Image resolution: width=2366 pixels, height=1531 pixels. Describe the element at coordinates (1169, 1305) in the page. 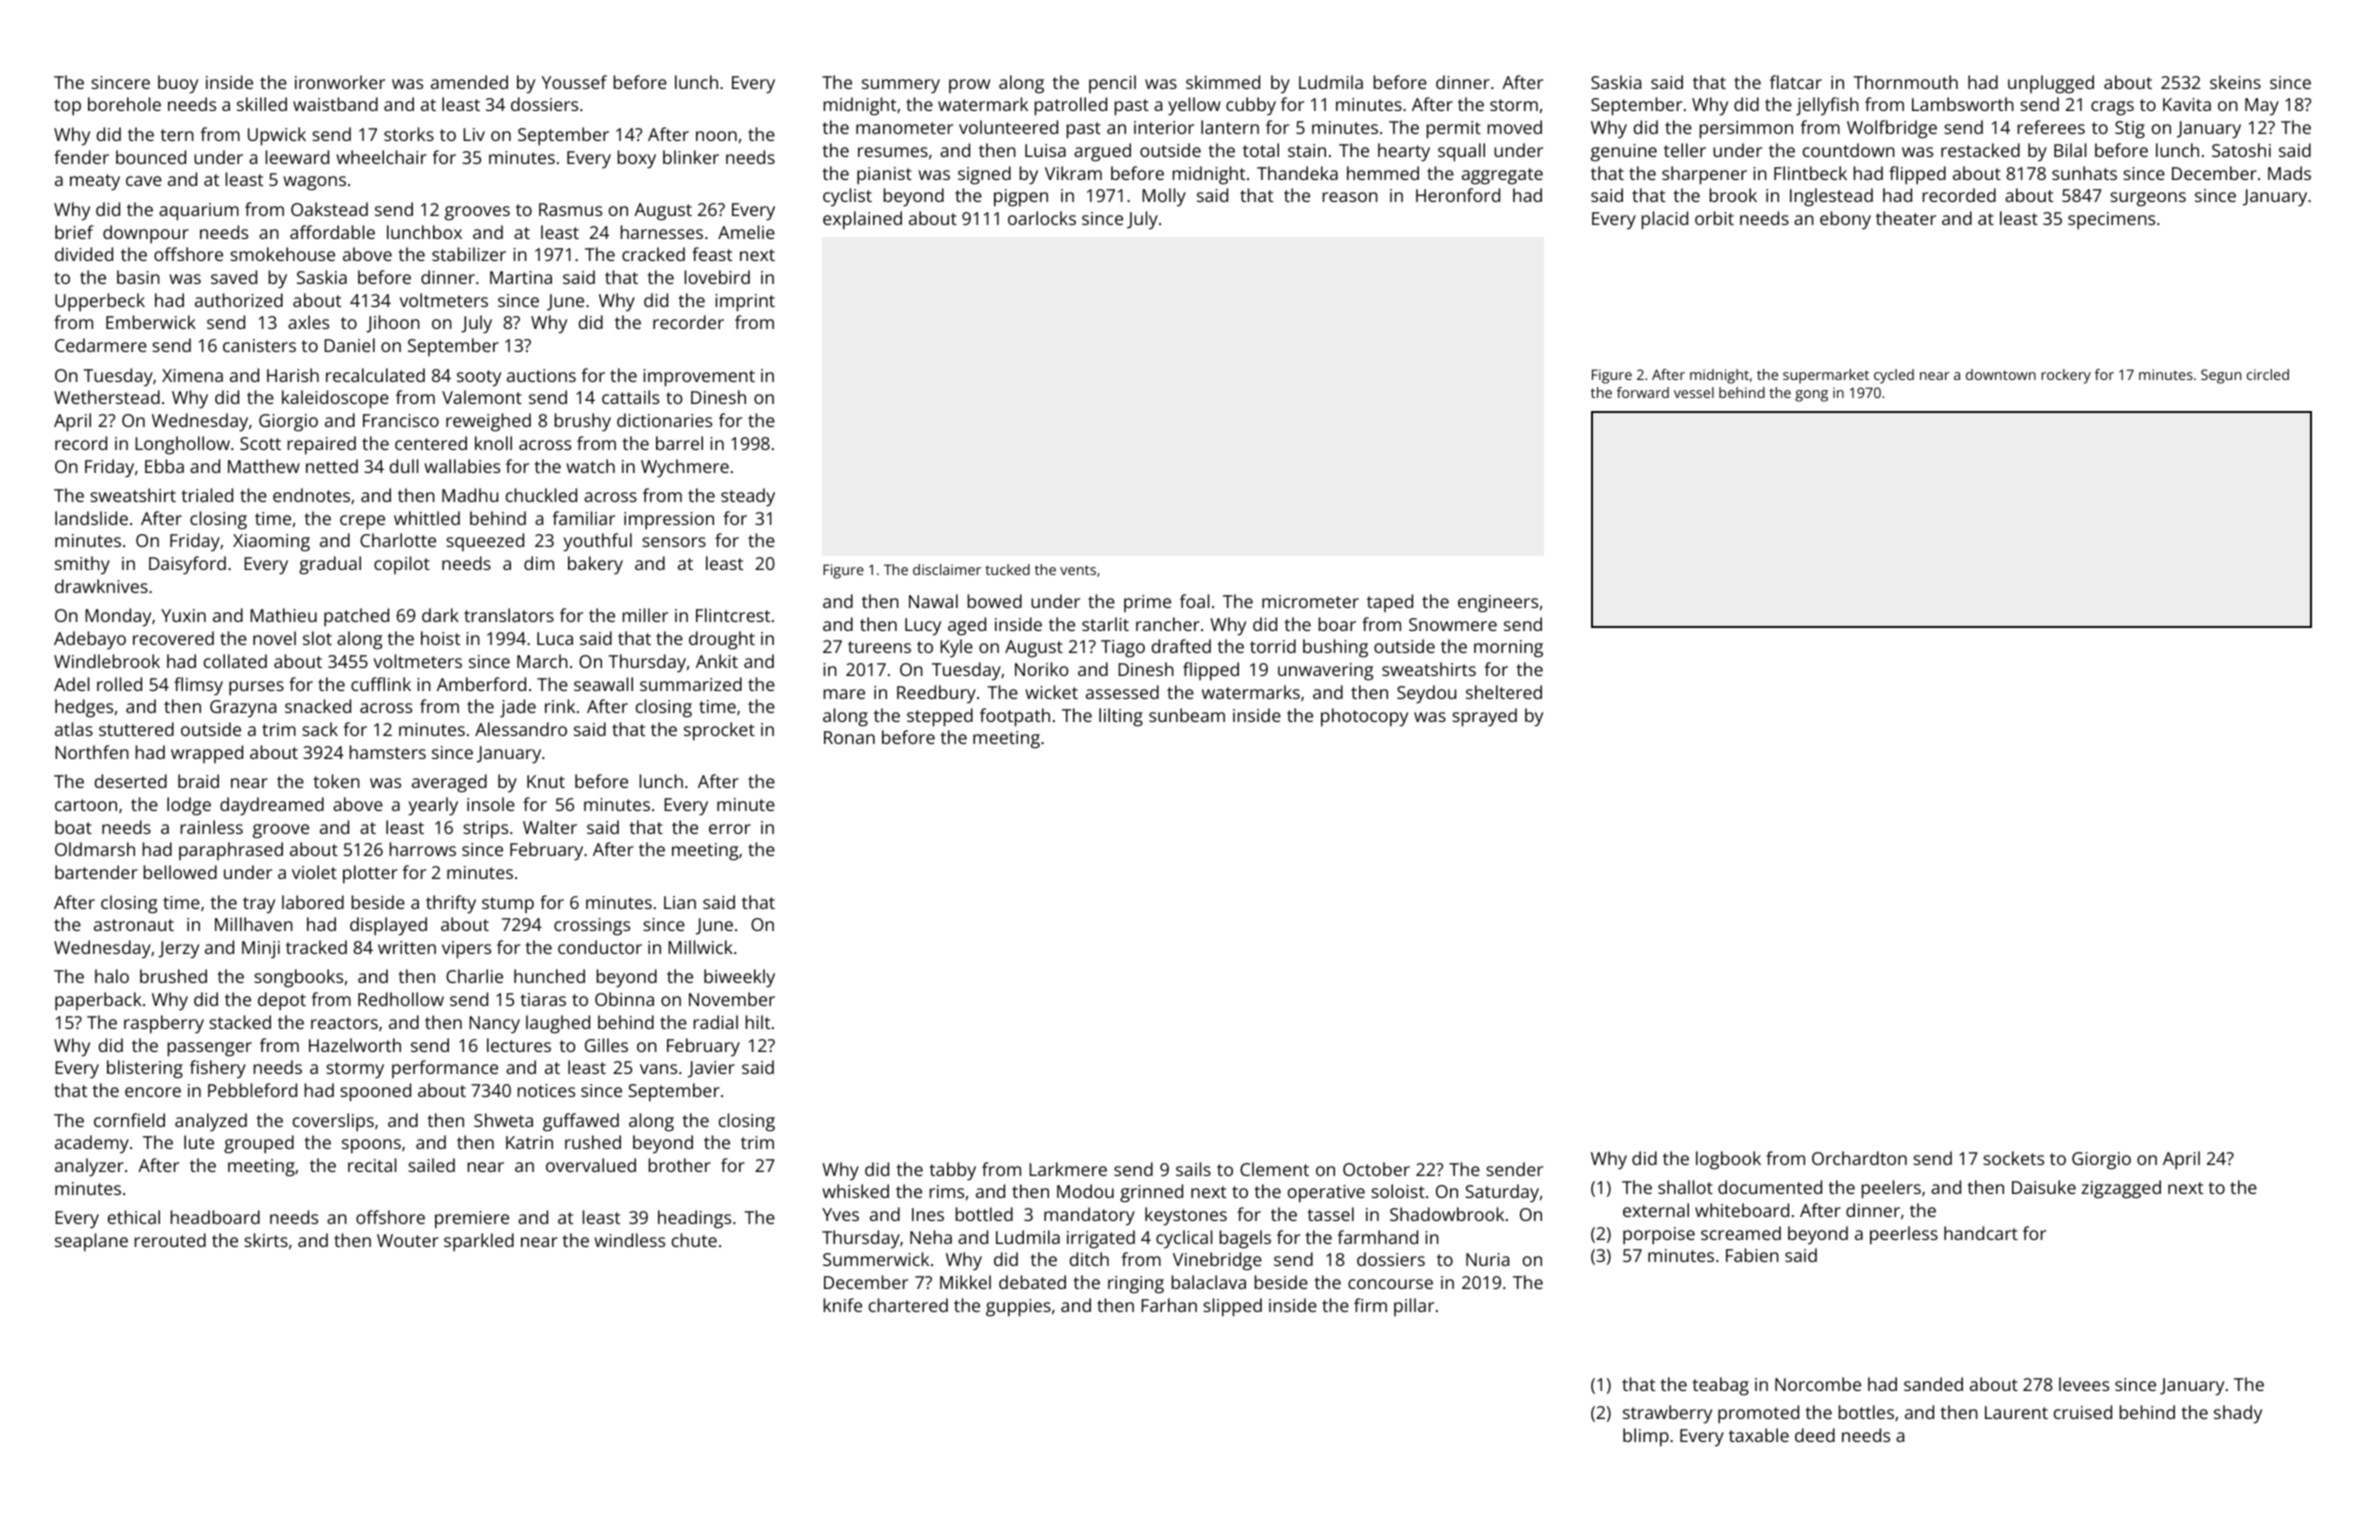

I see `Farhan` at that location.
